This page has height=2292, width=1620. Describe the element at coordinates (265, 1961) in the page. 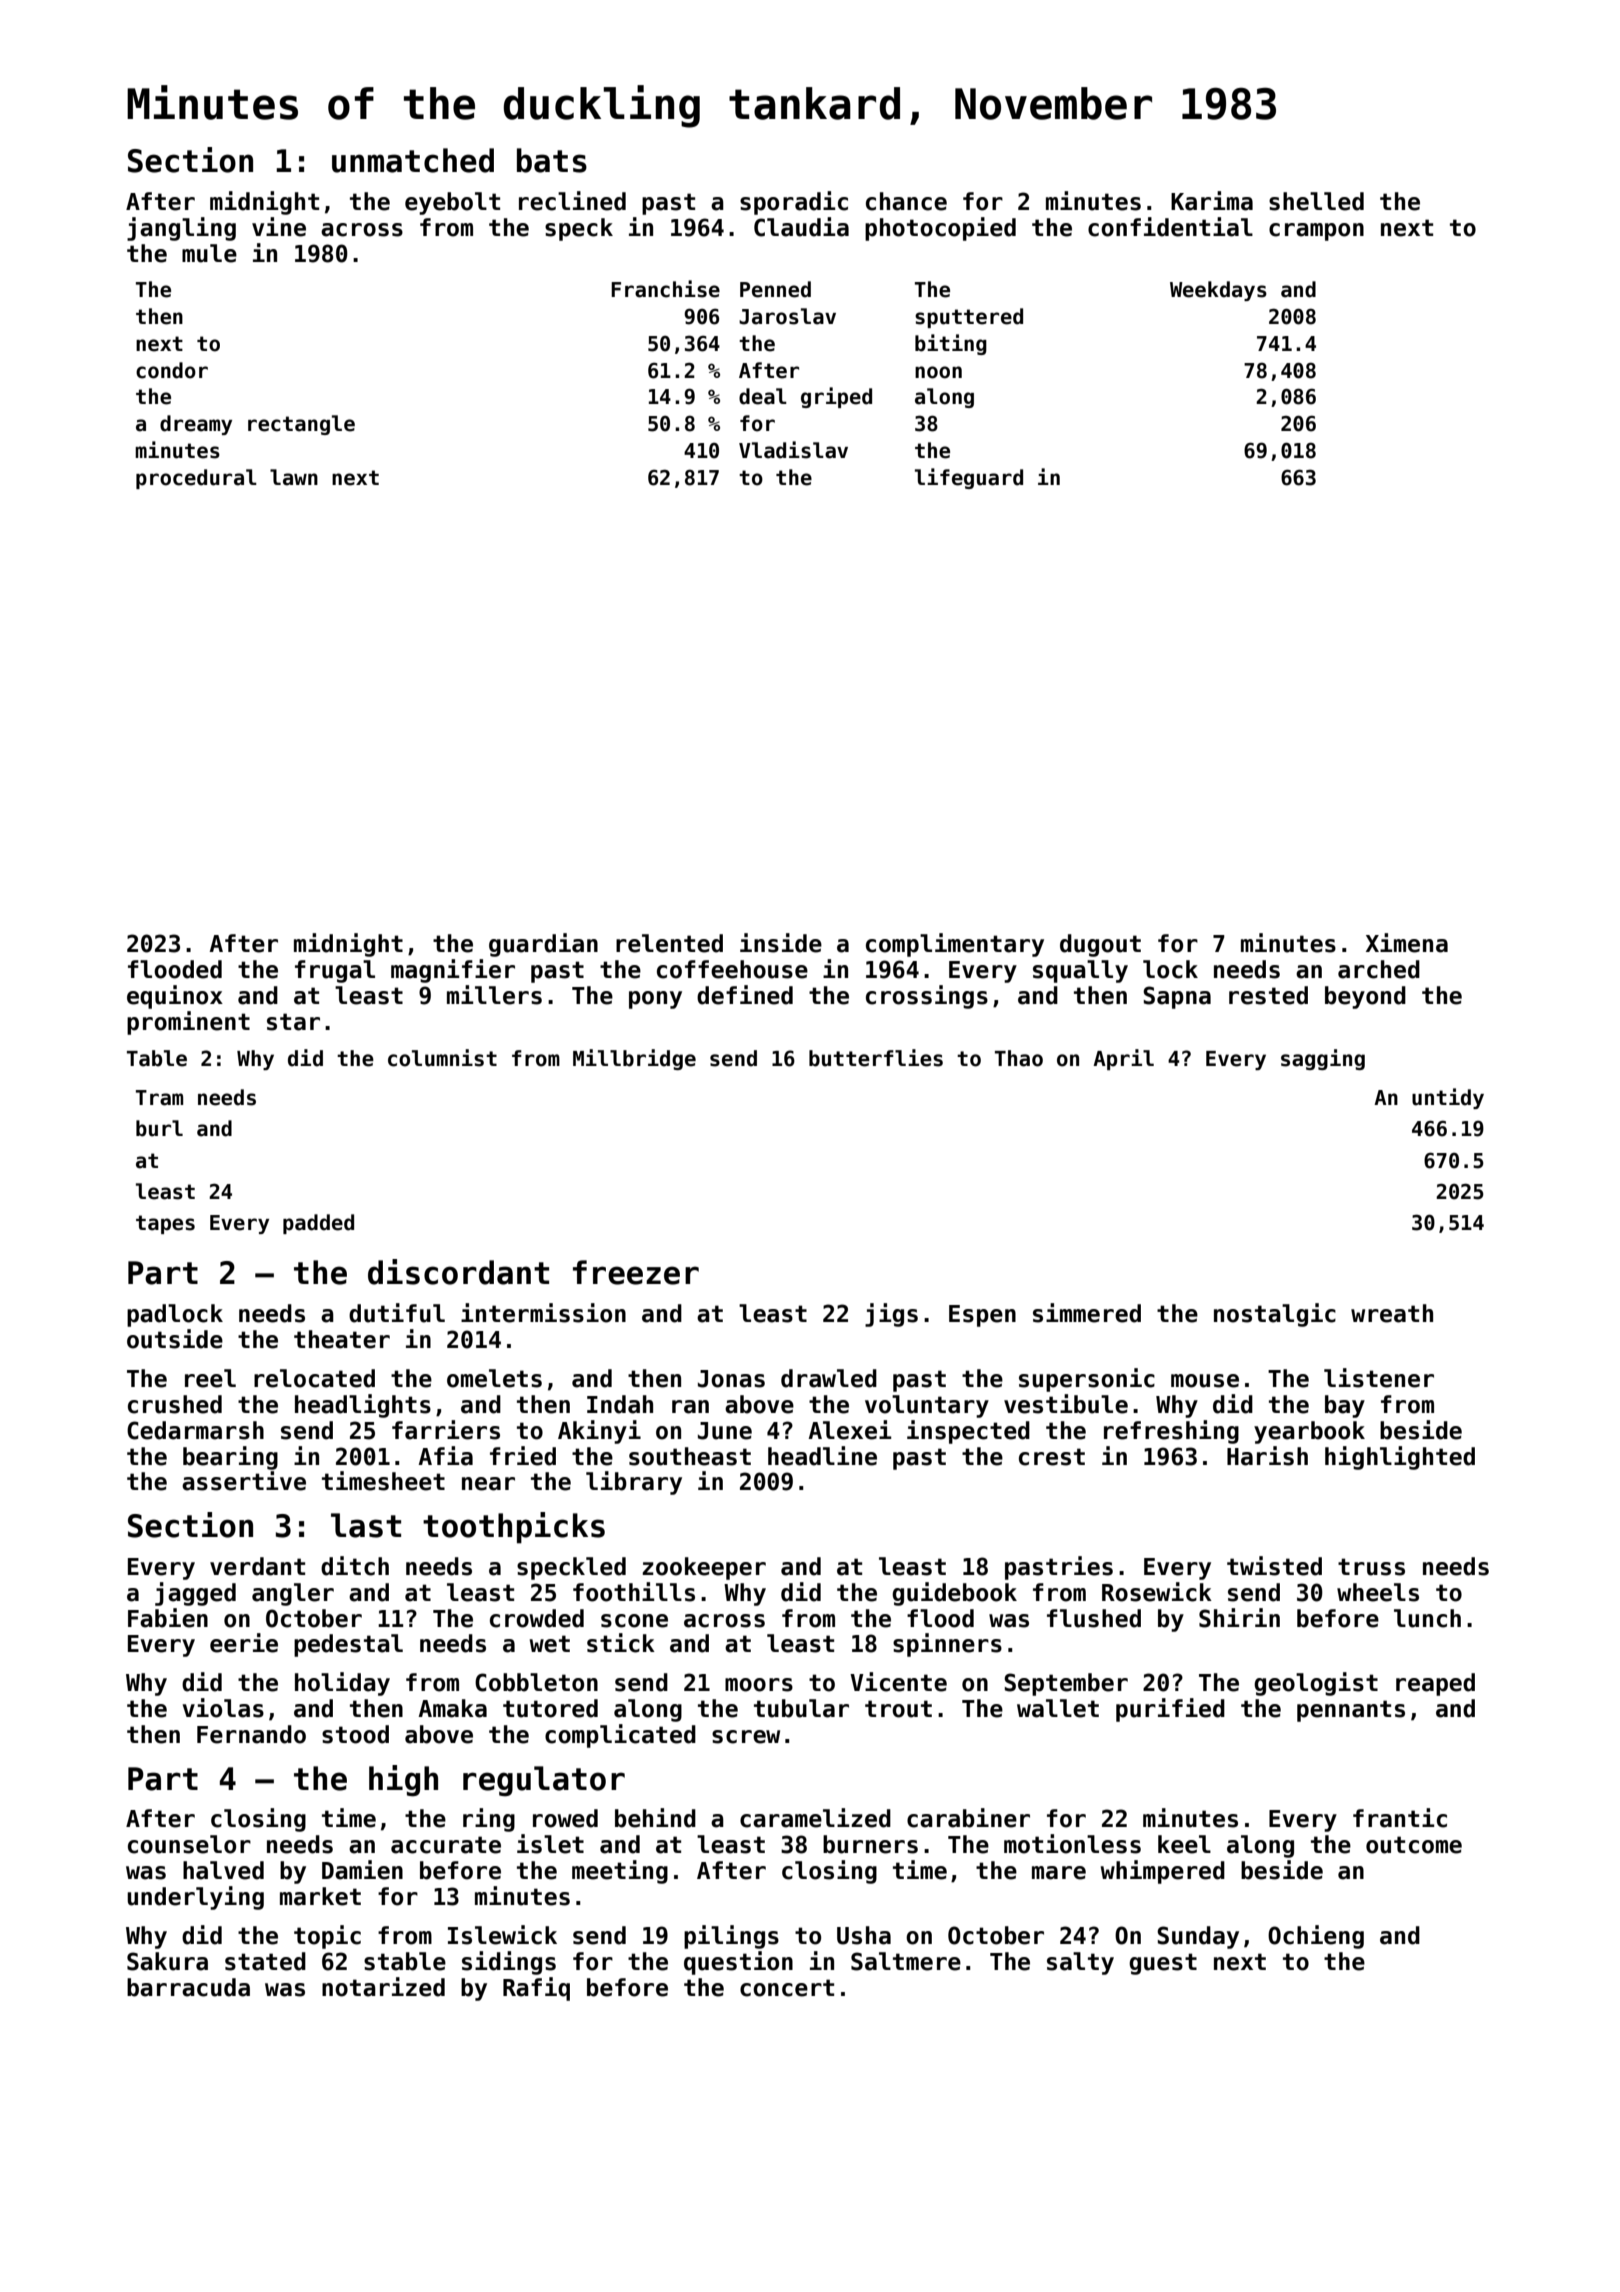

I see `stated` at that location.
